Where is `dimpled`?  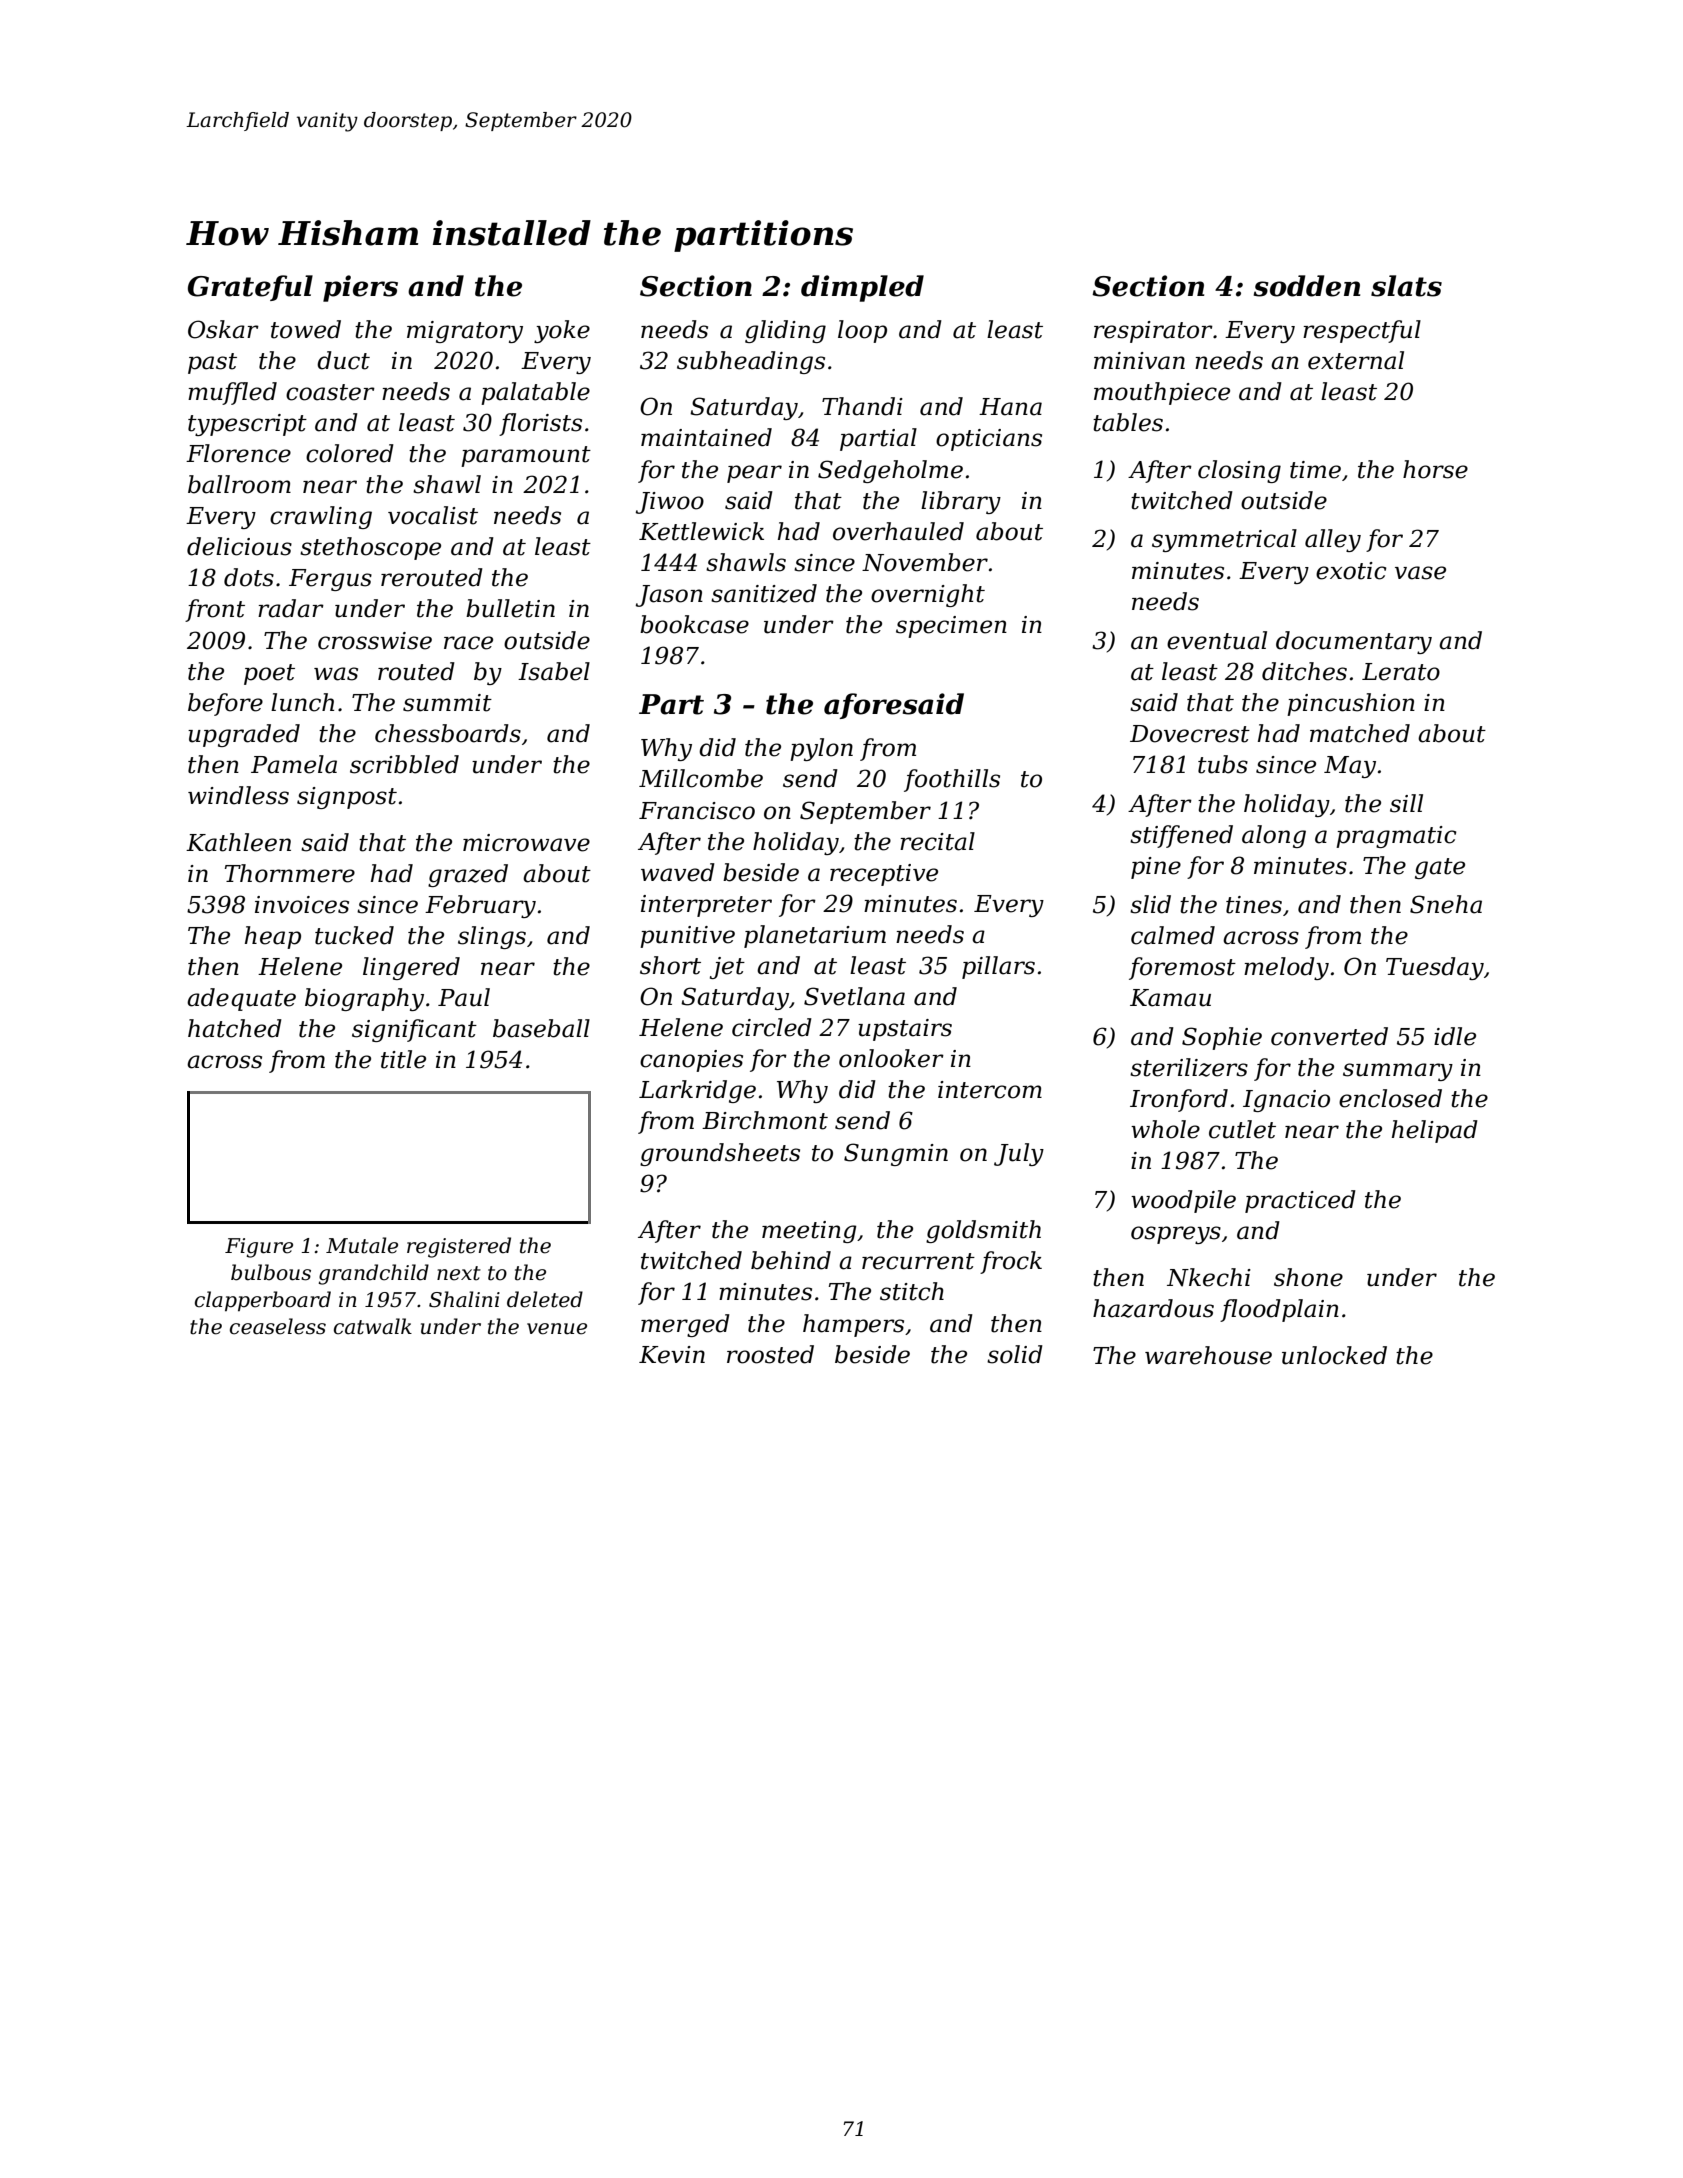 dimpled is located at coordinates (862, 288).
